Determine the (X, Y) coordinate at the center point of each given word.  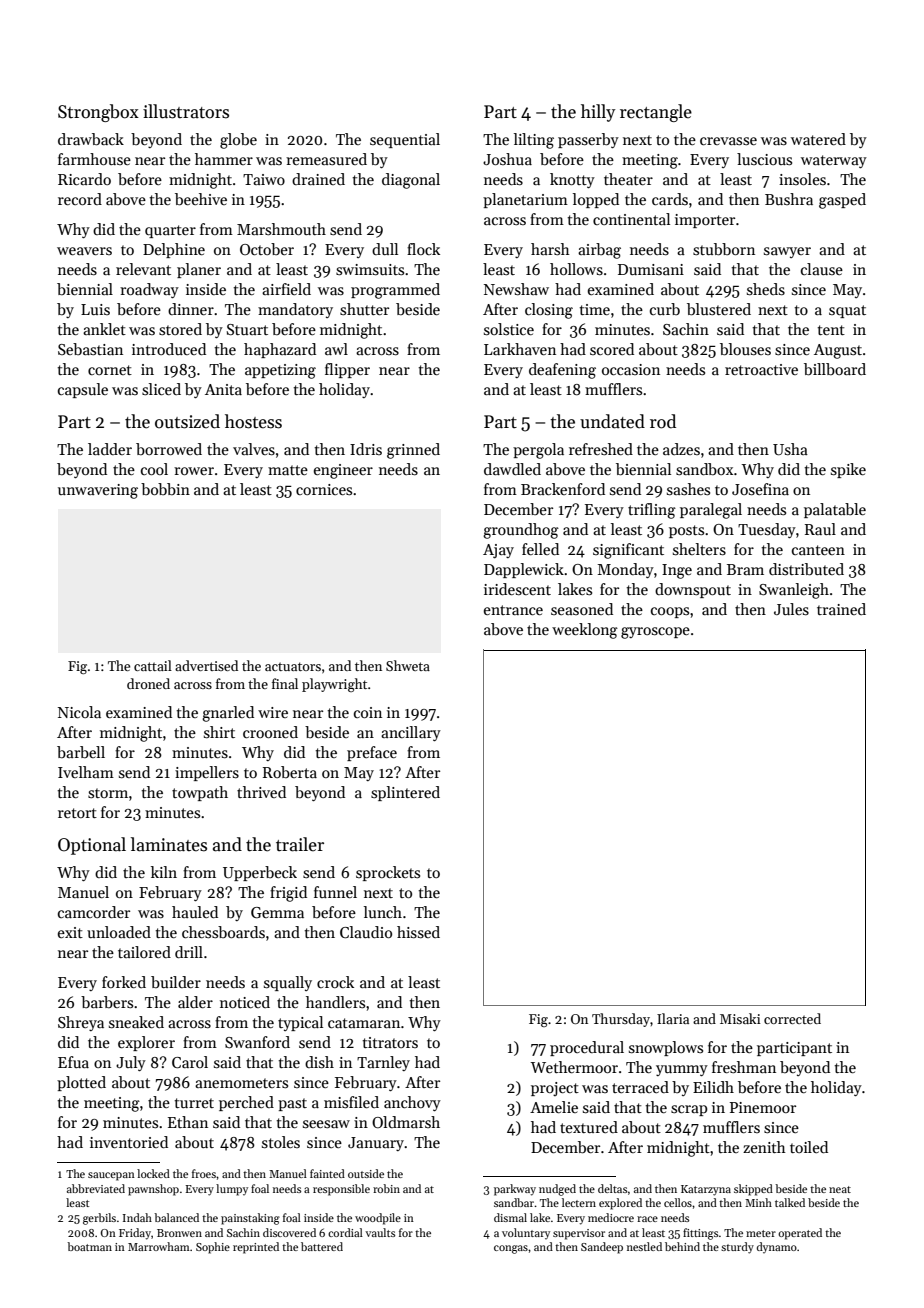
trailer (300, 844)
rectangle (656, 113)
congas (511, 1249)
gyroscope (655, 633)
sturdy (737, 1248)
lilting (534, 141)
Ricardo (84, 179)
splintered (405, 793)
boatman (89, 1246)
